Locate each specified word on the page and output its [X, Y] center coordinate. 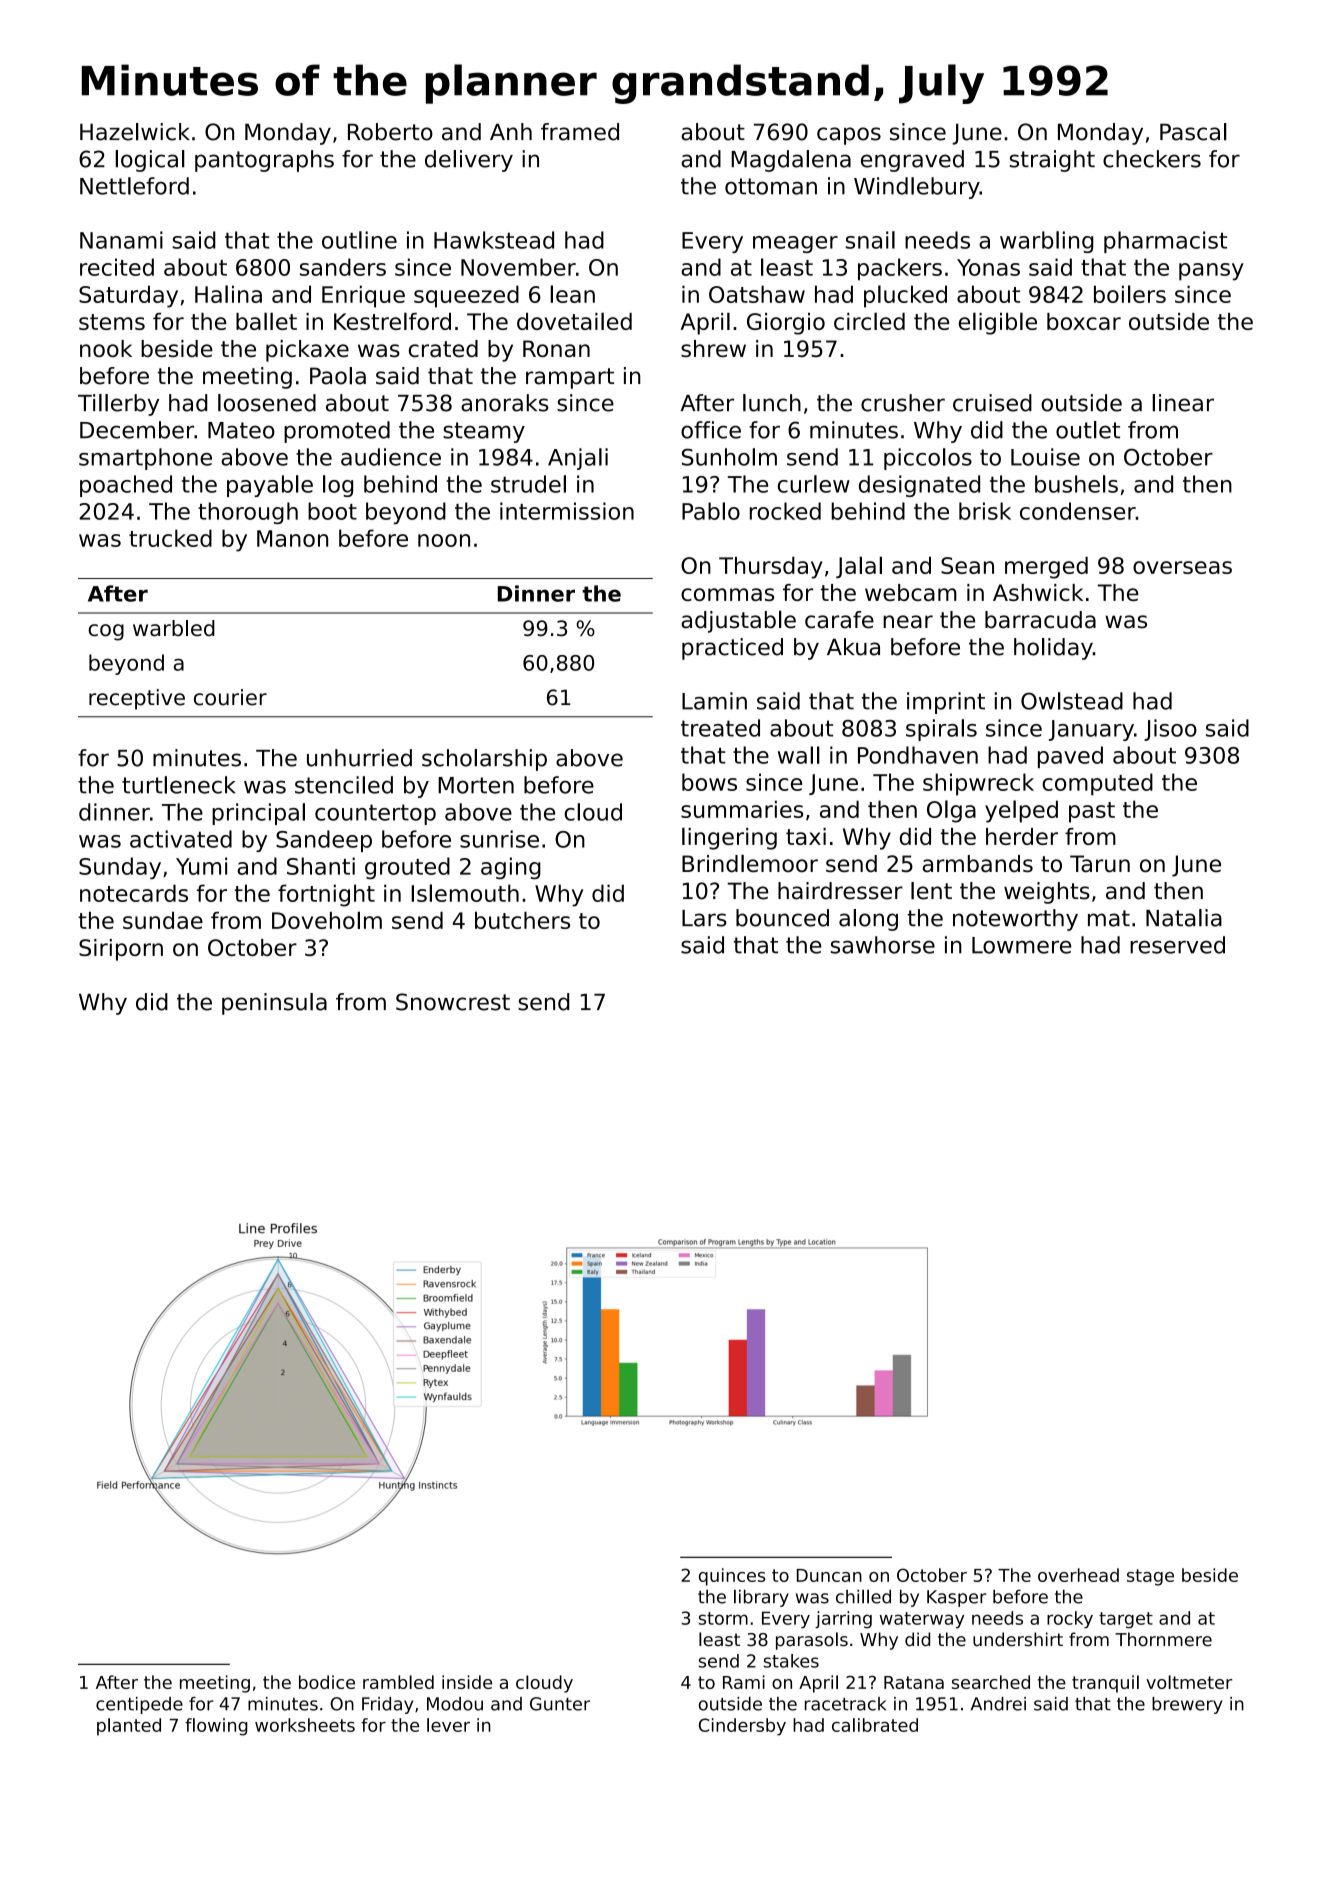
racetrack [845, 1704]
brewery [1187, 1705]
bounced [782, 918]
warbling [1046, 242]
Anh [511, 131]
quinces [732, 1577]
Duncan [829, 1575]
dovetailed [574, 321]
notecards [134, 893]
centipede [139, 1705]
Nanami [121, 240]
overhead [1078, 1575]
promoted [337, 432]
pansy [1211, 272]
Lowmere [1021, 945]
